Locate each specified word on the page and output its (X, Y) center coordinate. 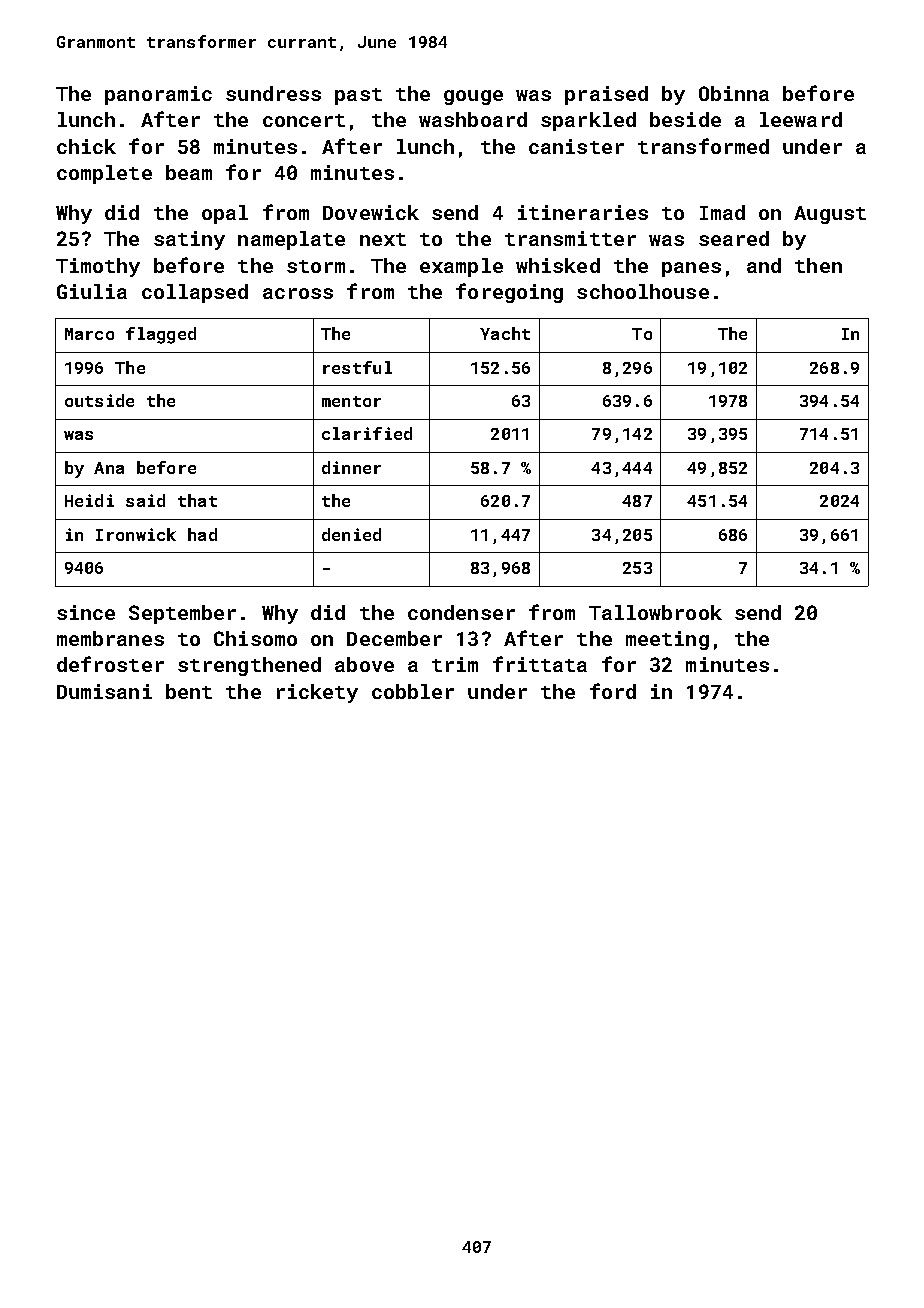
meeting (667, 640)
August (830, 215)
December (394, 638)
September (182, 614)
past (358, 96)
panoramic (158, 95)
